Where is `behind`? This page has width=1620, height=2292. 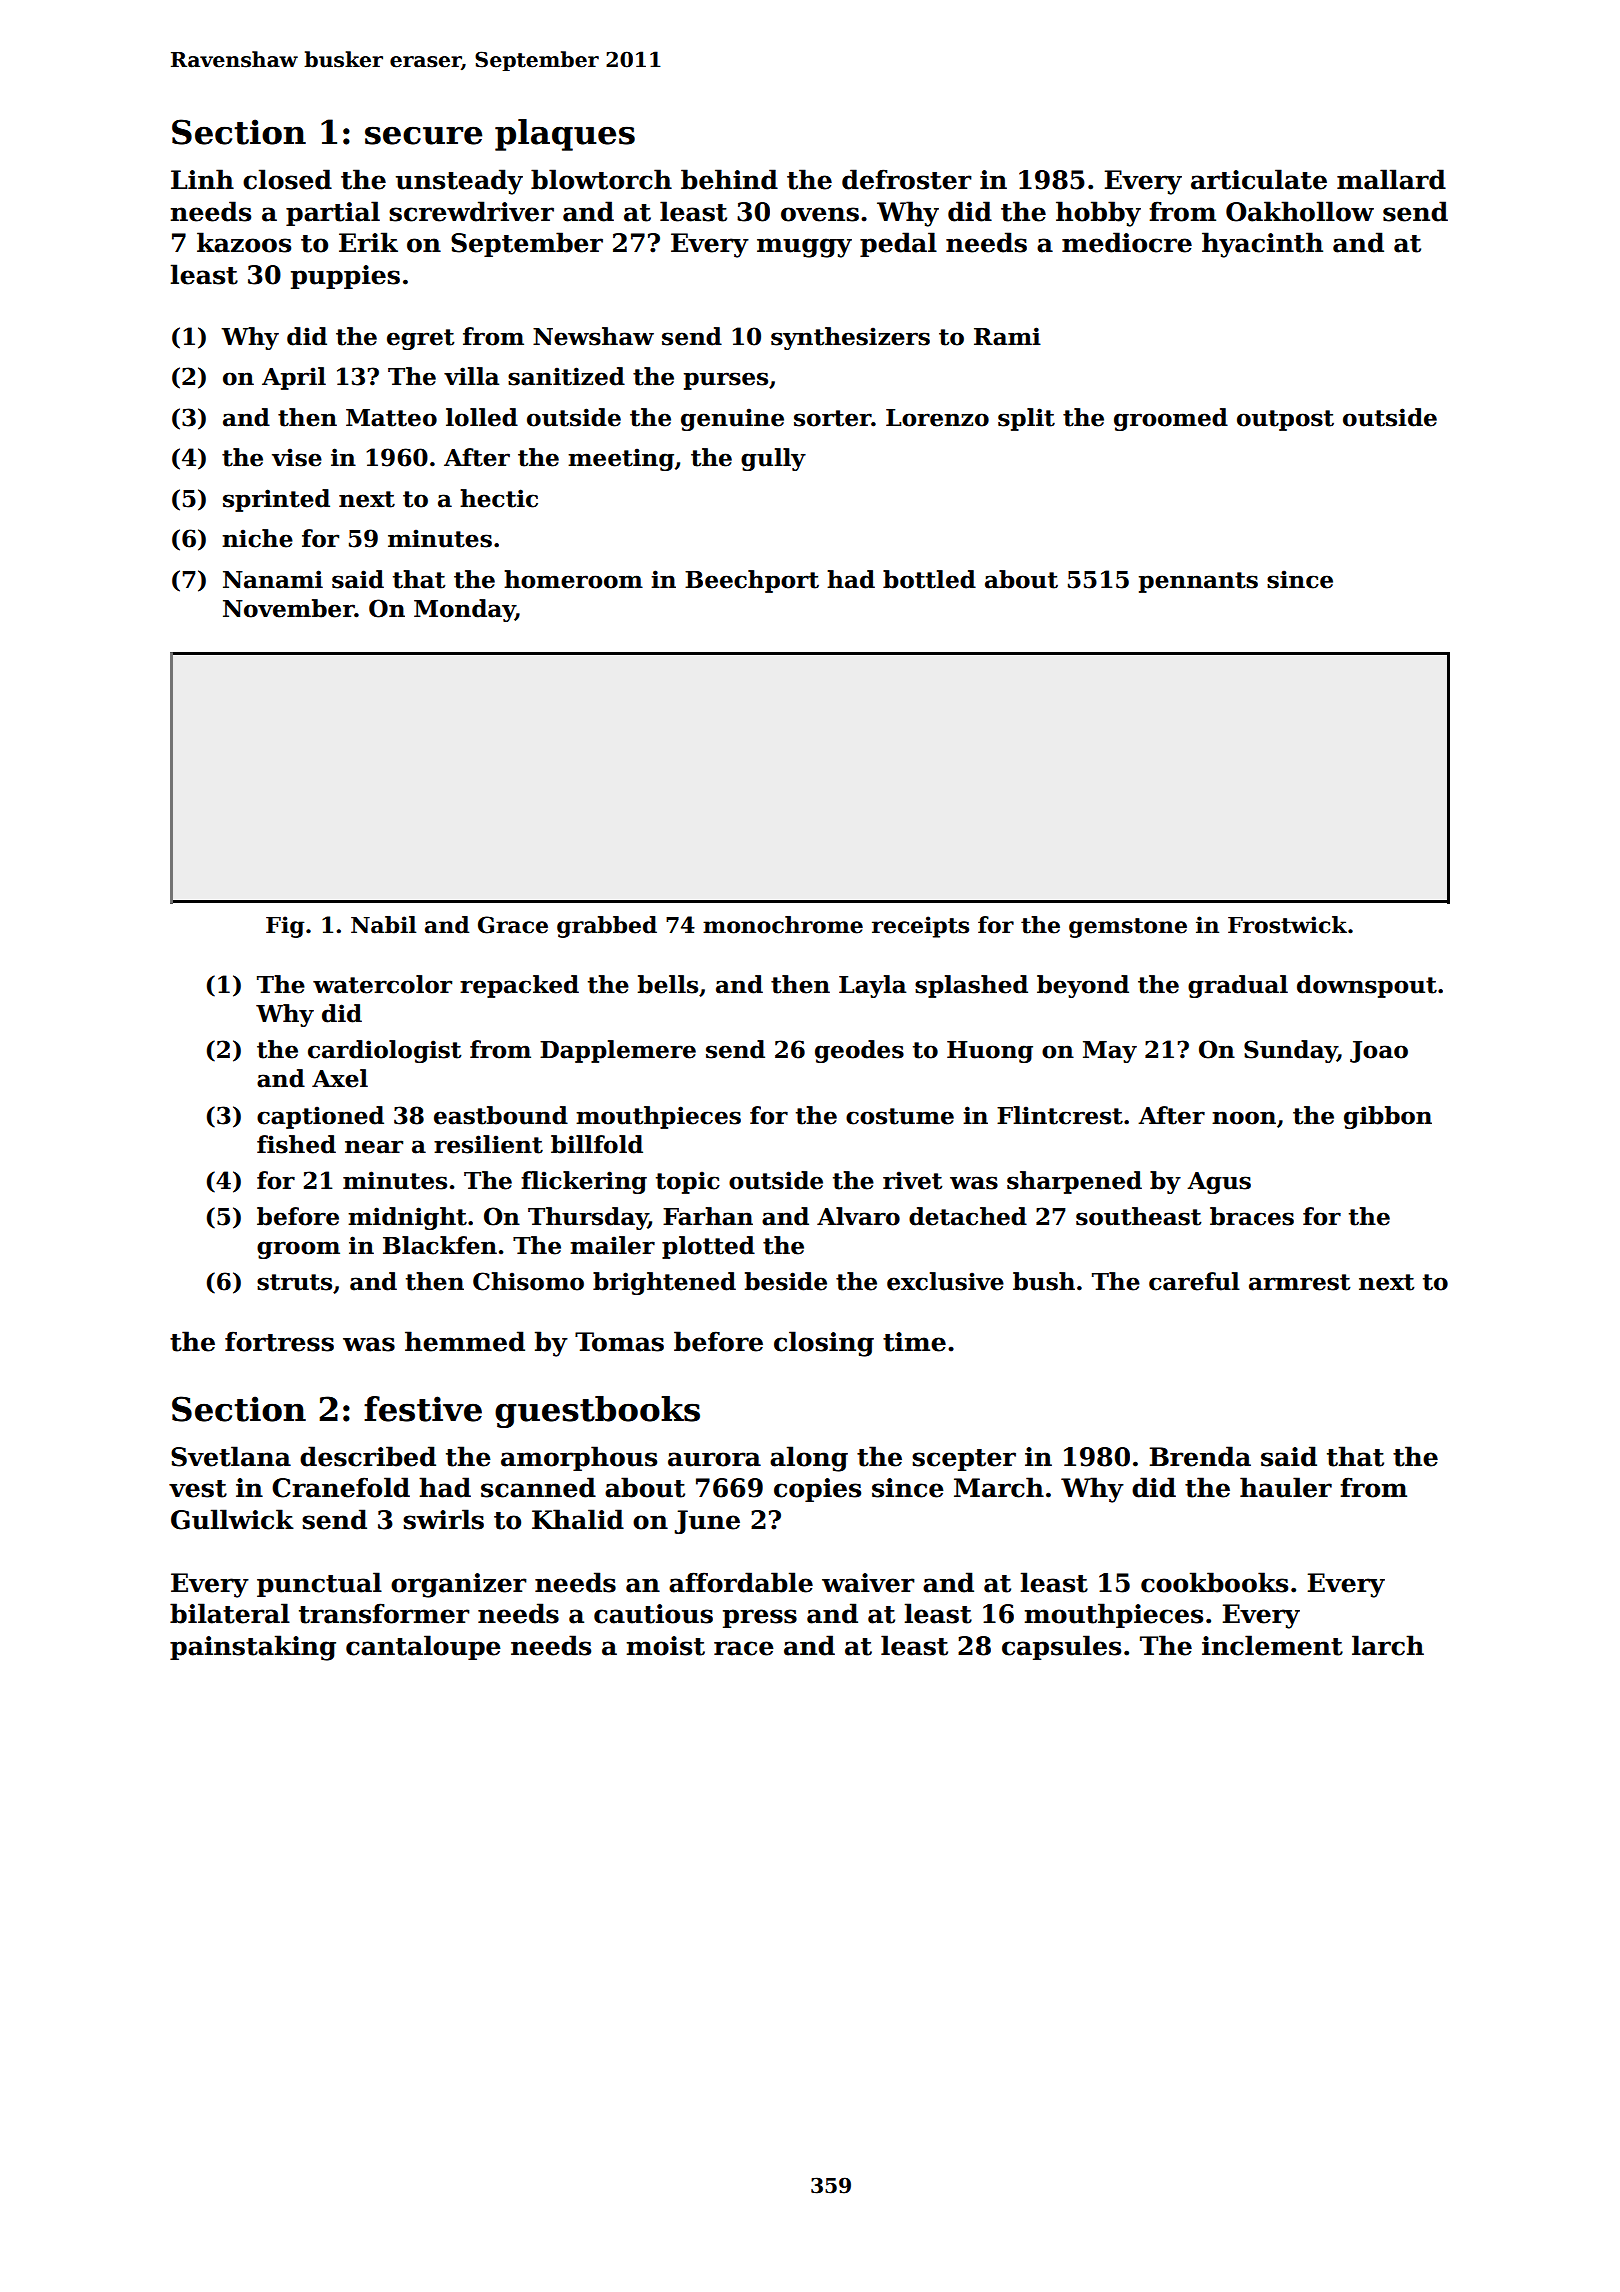
behind is located at coordinates (729, 179).
